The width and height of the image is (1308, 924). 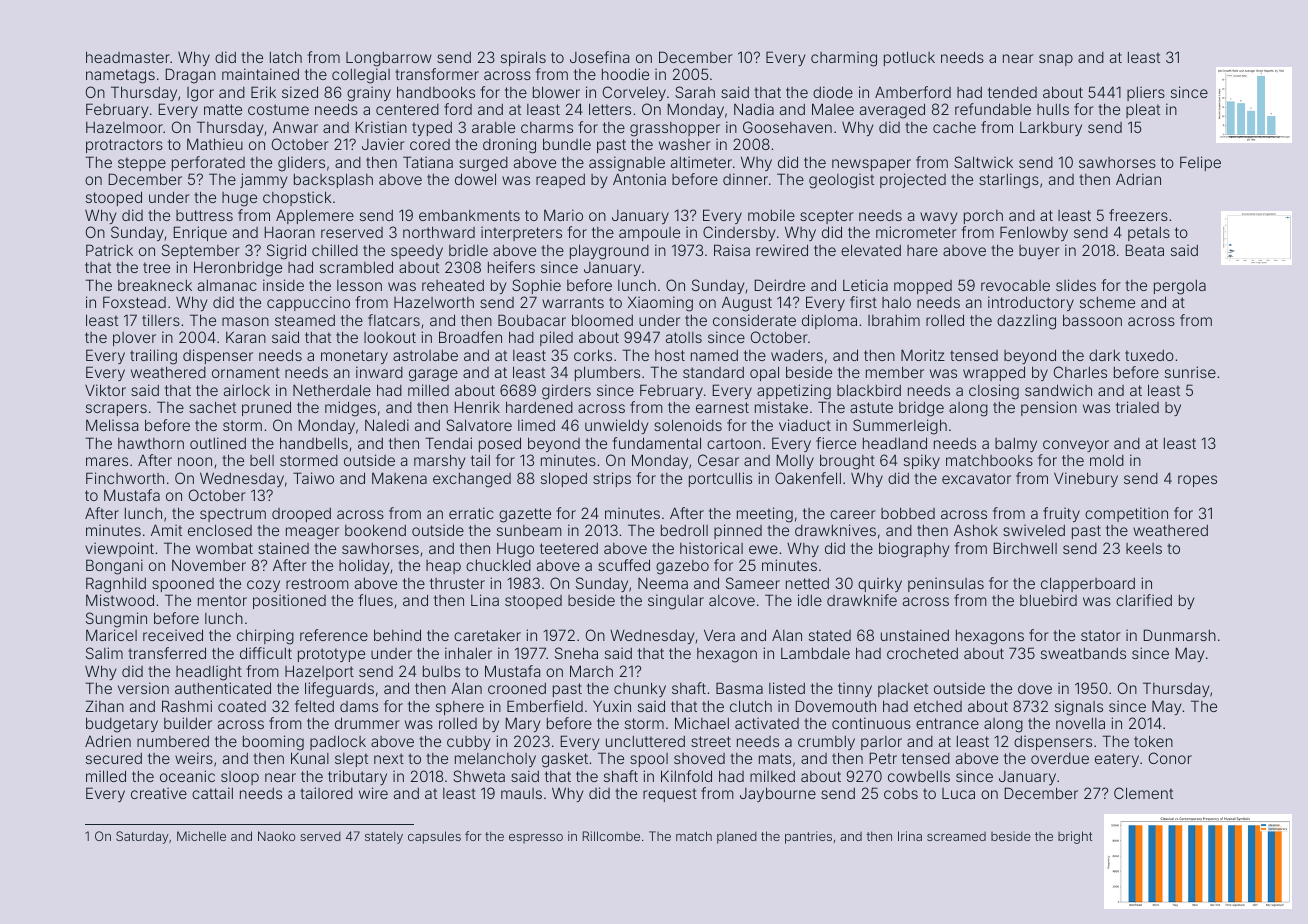 What do you see at coordinates (201, 836) in the image?
I see `Michelle` at bounding box center [201, 836].
